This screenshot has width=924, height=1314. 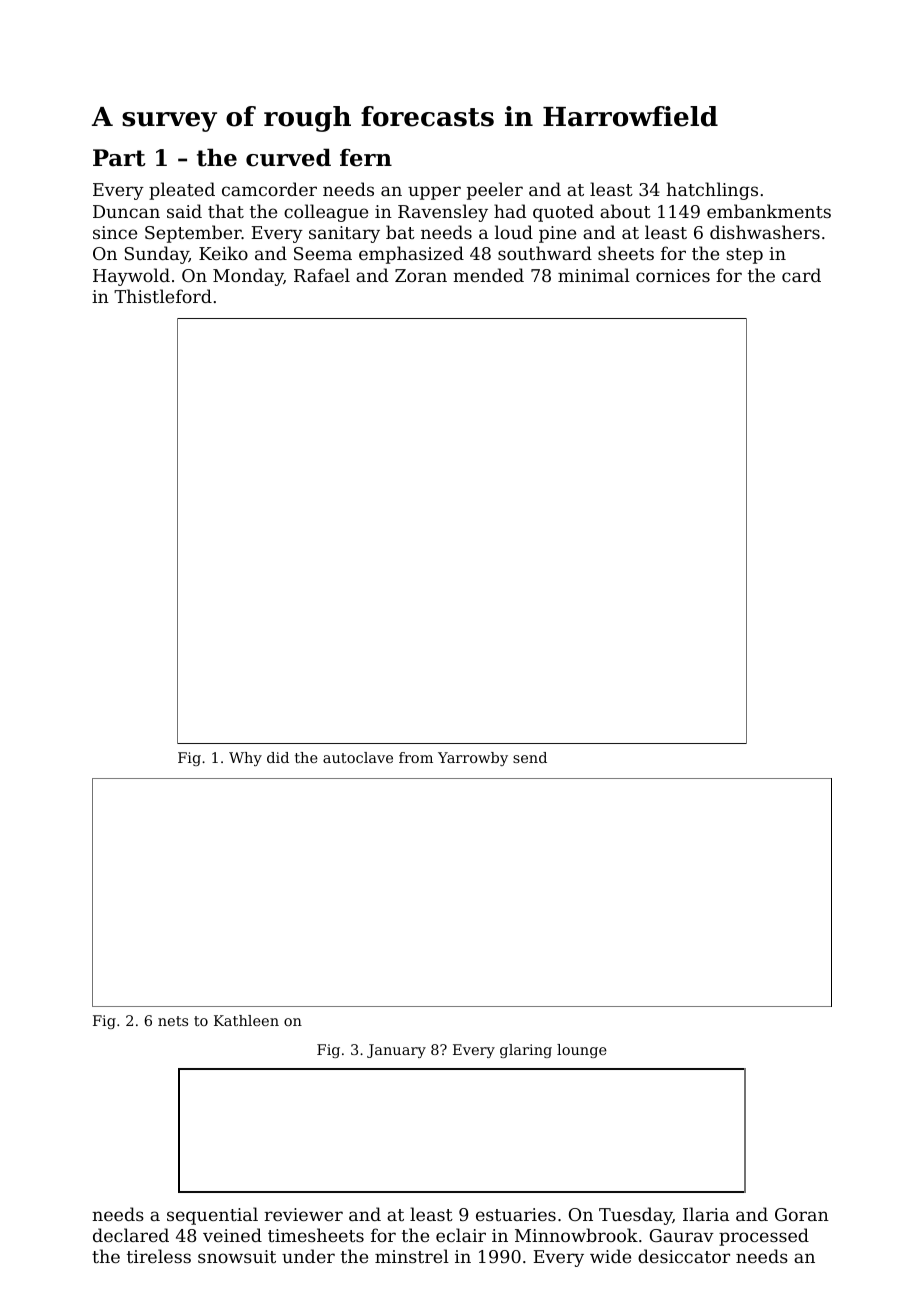 What do you see at coordinates (473, 759) in the screenshot?
I see `Yarrowby` at bounding box center [473, 759].
